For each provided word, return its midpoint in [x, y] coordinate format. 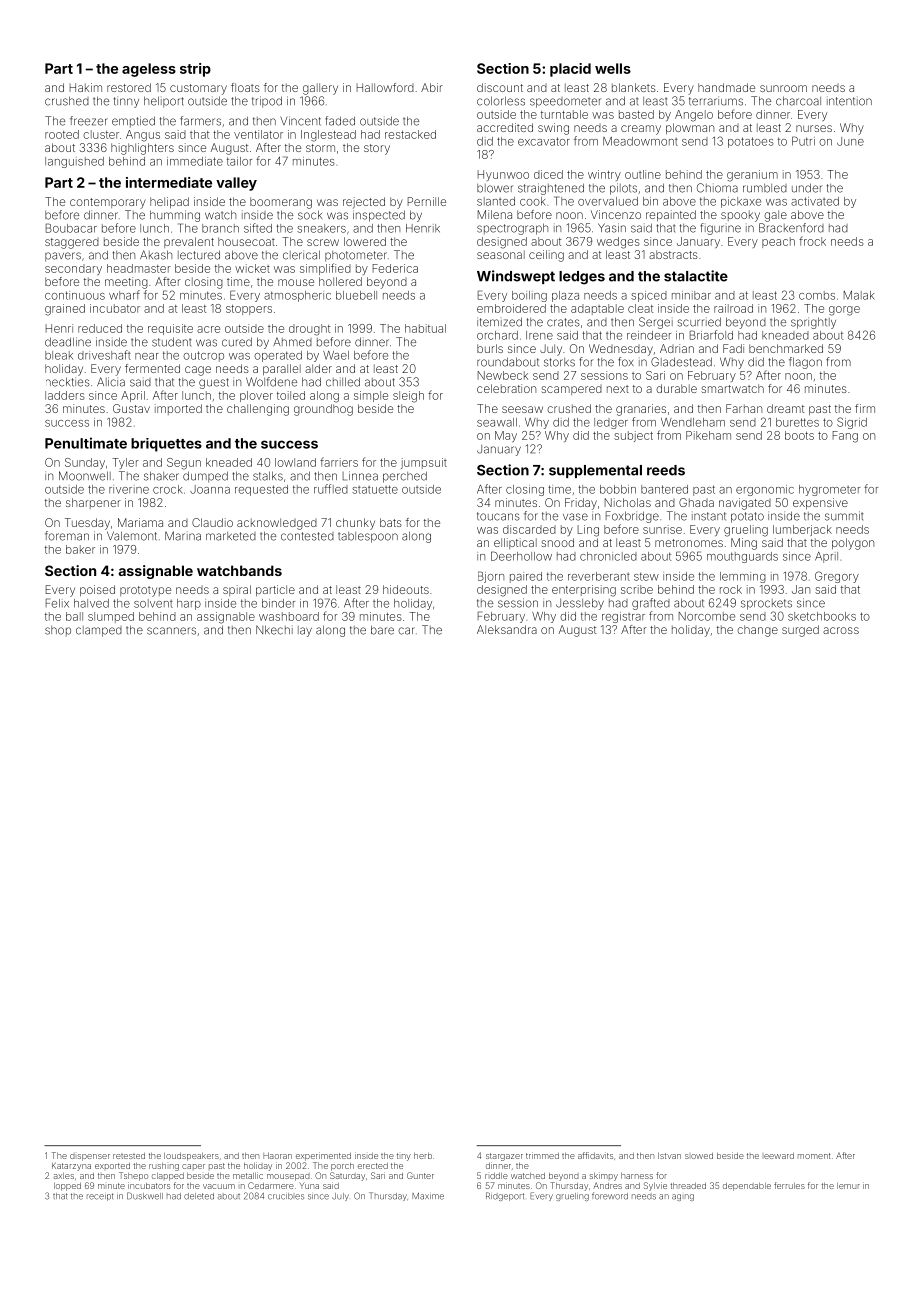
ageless [149, 70]
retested [129, 1156]
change [757, 631]
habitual [425, 328]
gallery [320, 89]
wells [613, 68]
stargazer [504, 1157]
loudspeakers [191, 1157]
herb [423, 1156]
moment [814, 1156]
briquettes [166, 445]
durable [676, 388]
